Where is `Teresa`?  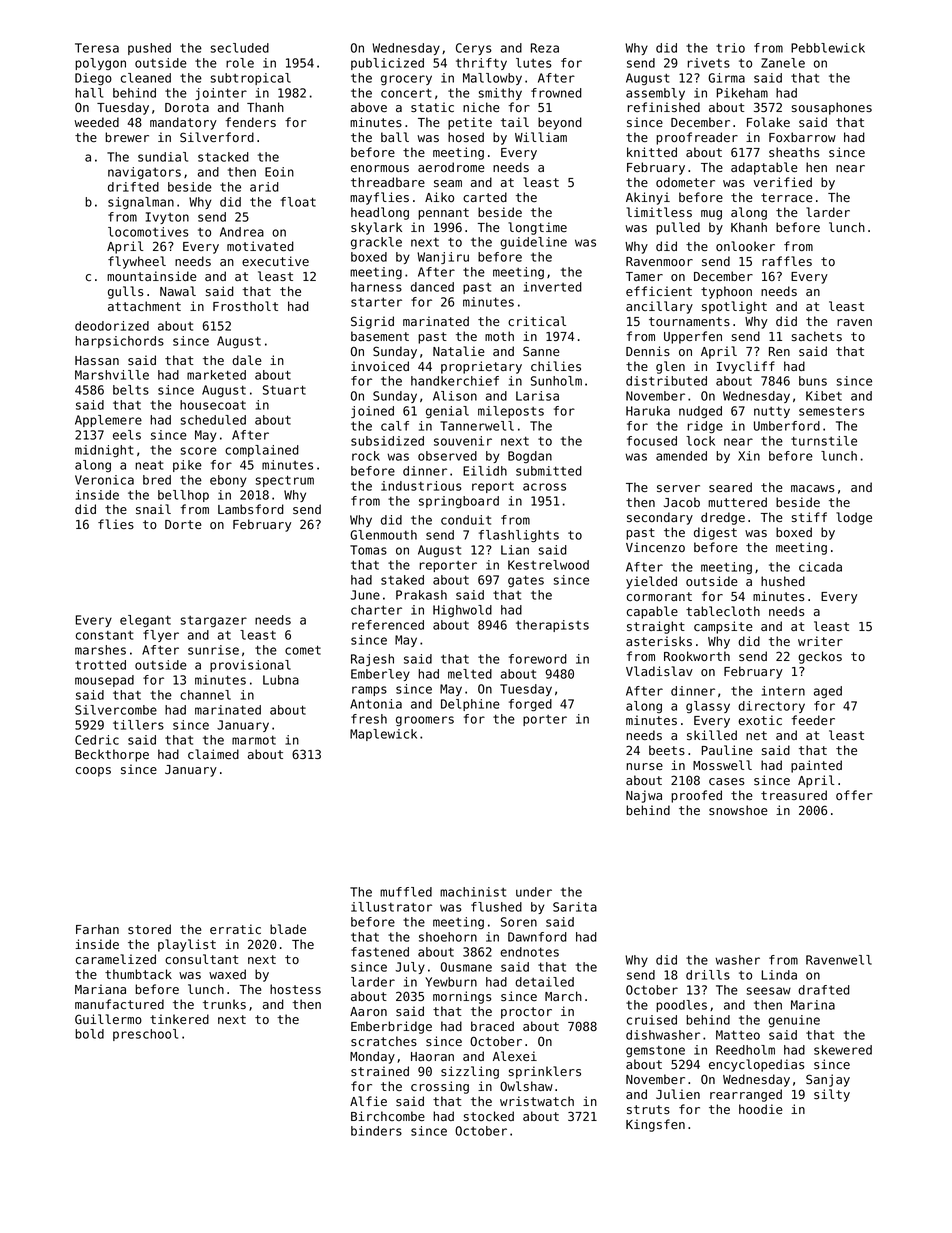 Teresa is located at coordinates (97, 48).
